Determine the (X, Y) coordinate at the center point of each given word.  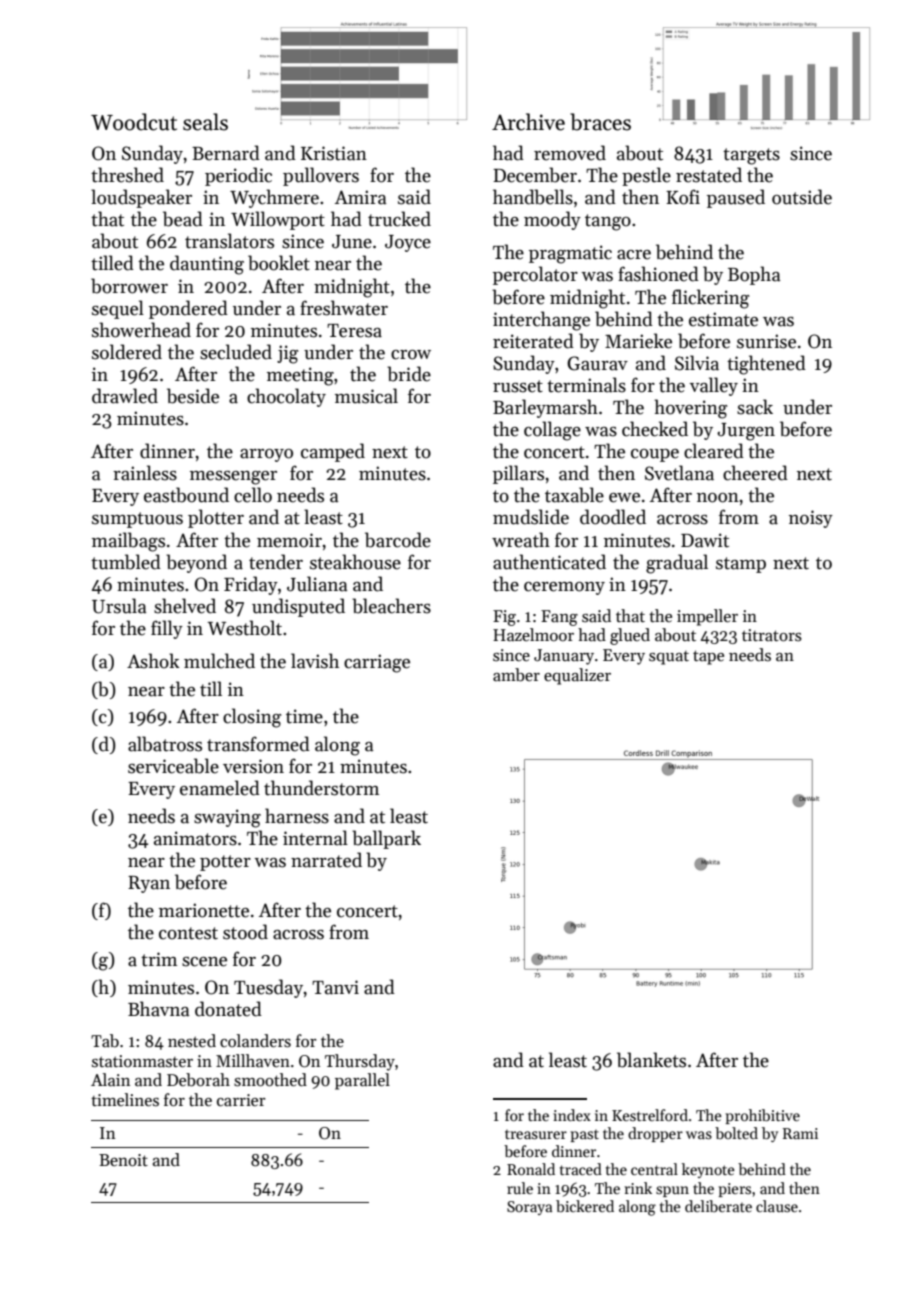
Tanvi (335, 987)
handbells (533, 197)
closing (252, 718)
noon (718, 498)
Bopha (754, 275)
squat (669, 658)
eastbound (186, 495)
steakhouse (355, 562)
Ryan (149, 884)
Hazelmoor (533, 635)
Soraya (529, 1208)
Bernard (226, 153)
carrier (241, 1100)
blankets (651, 1060)
